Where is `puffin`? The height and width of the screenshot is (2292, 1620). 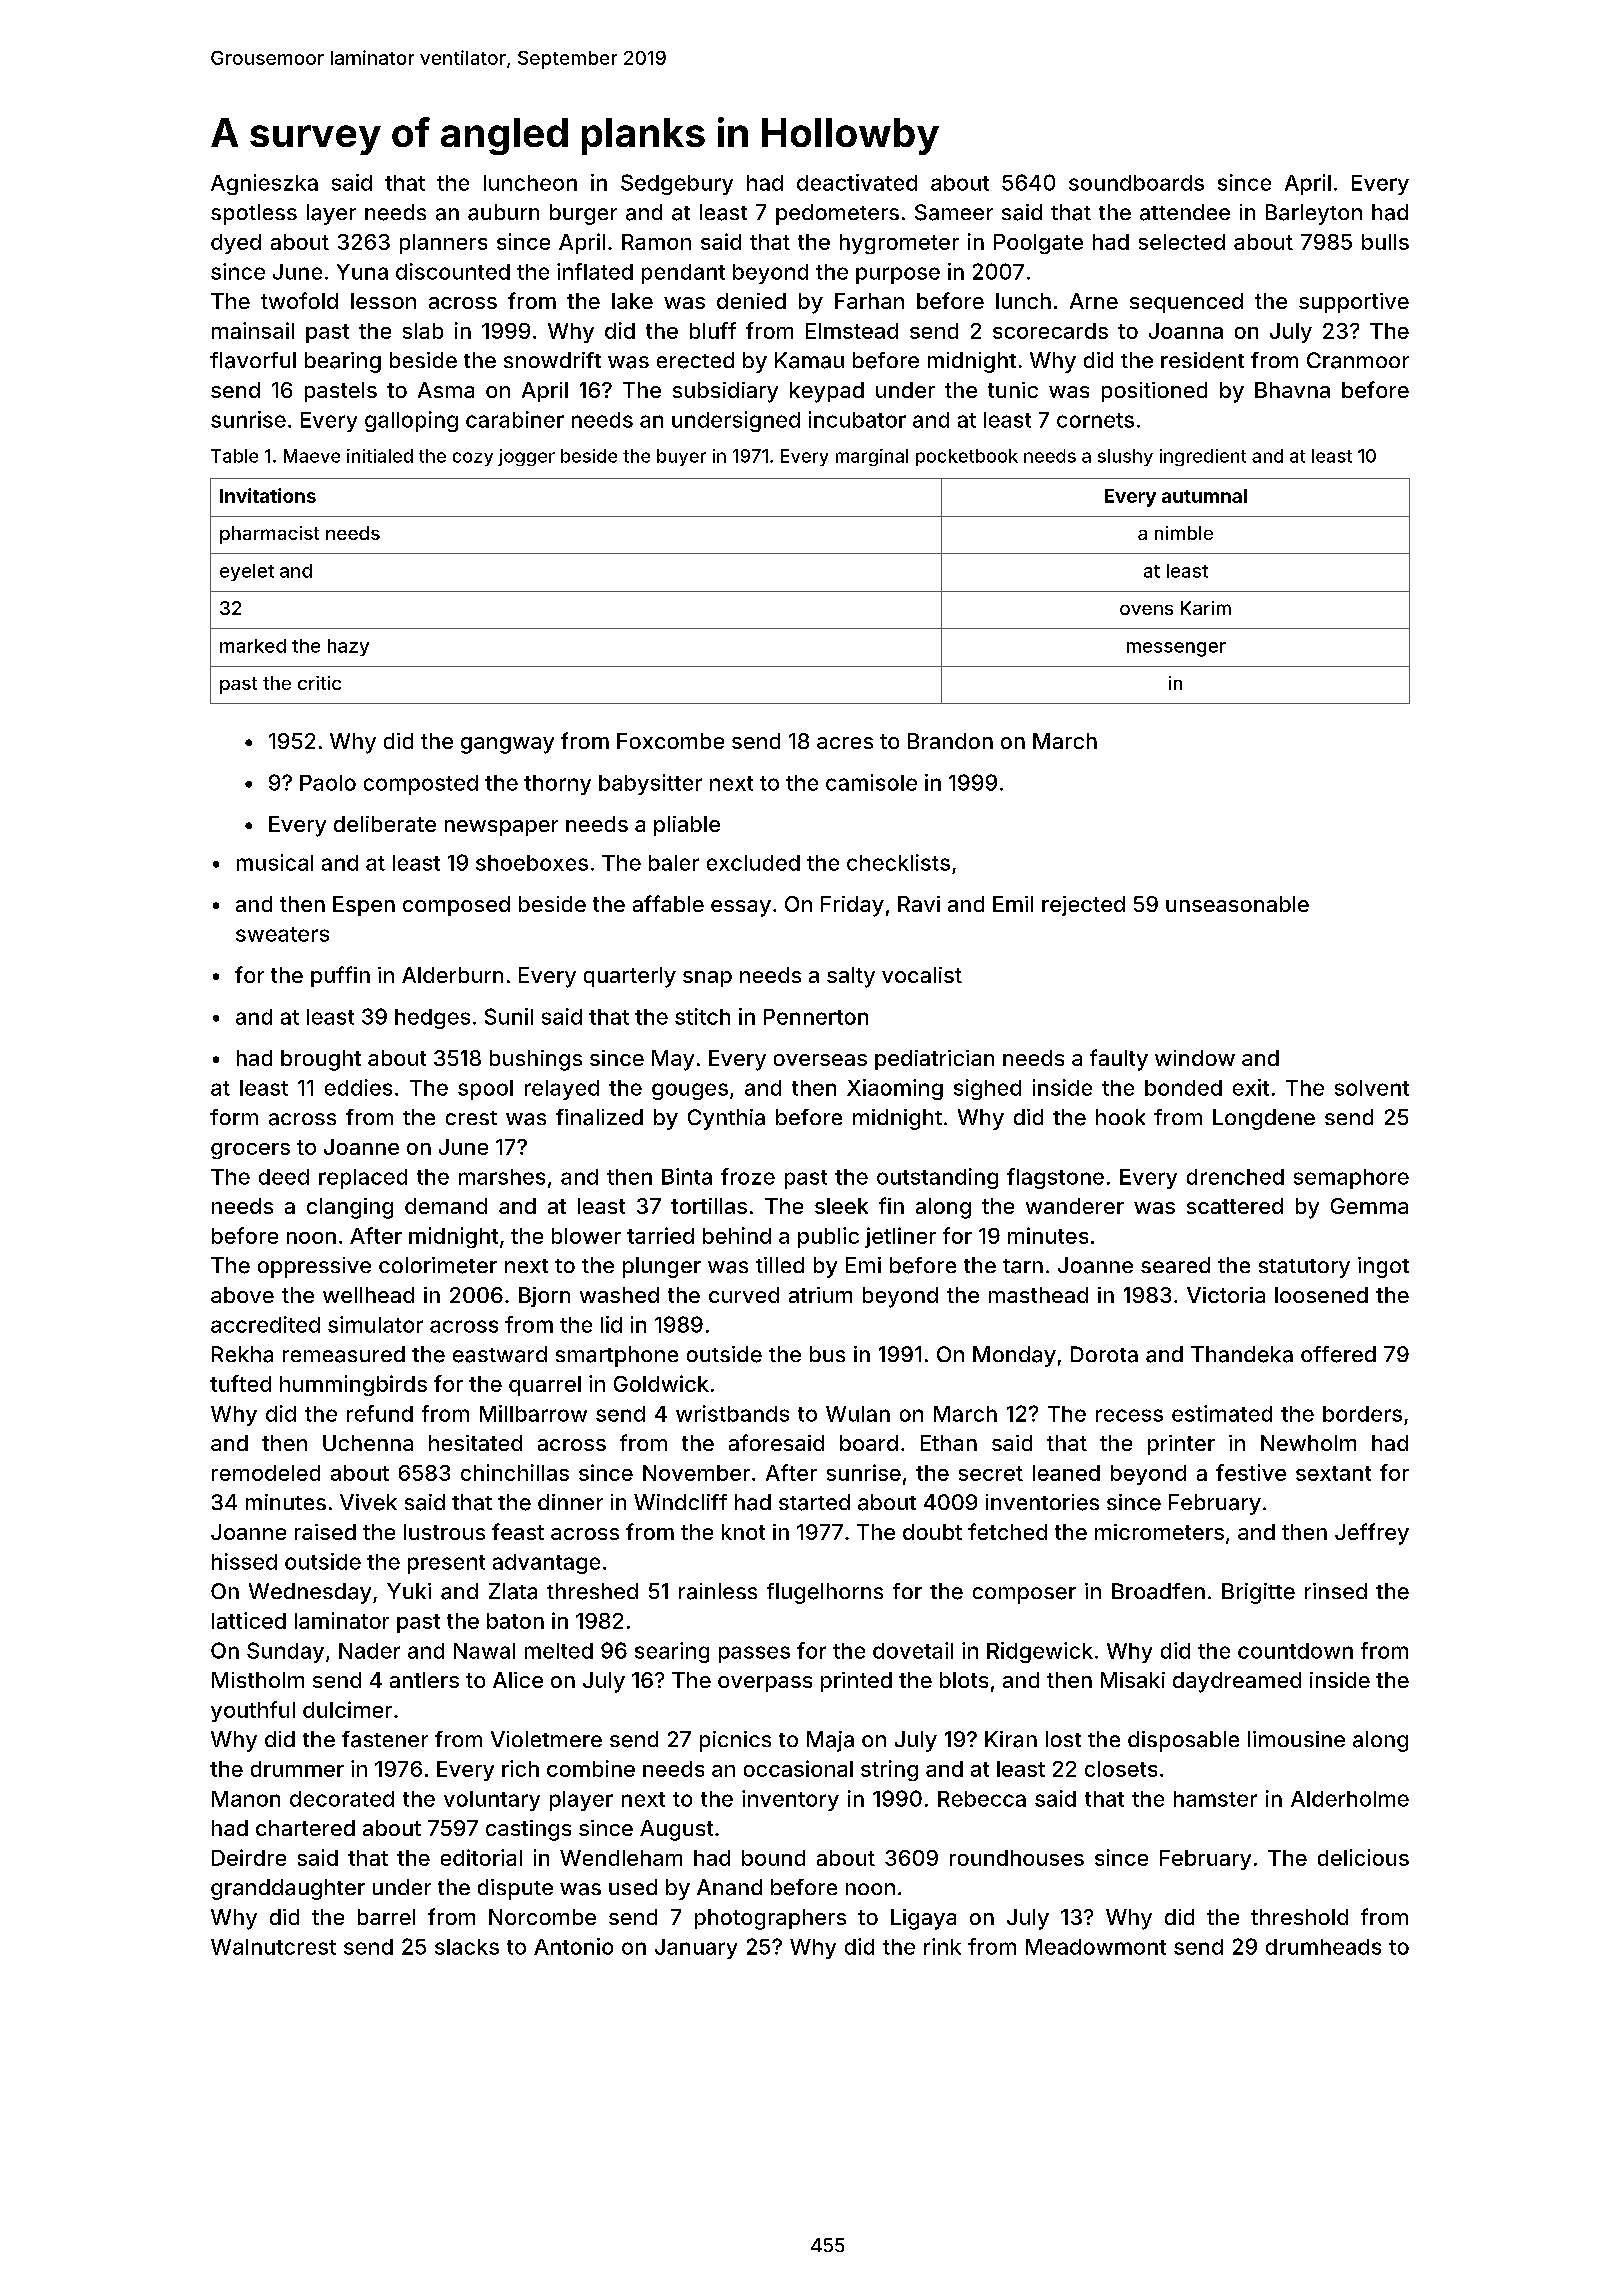 puffin is located at coordinates (340, 976).
